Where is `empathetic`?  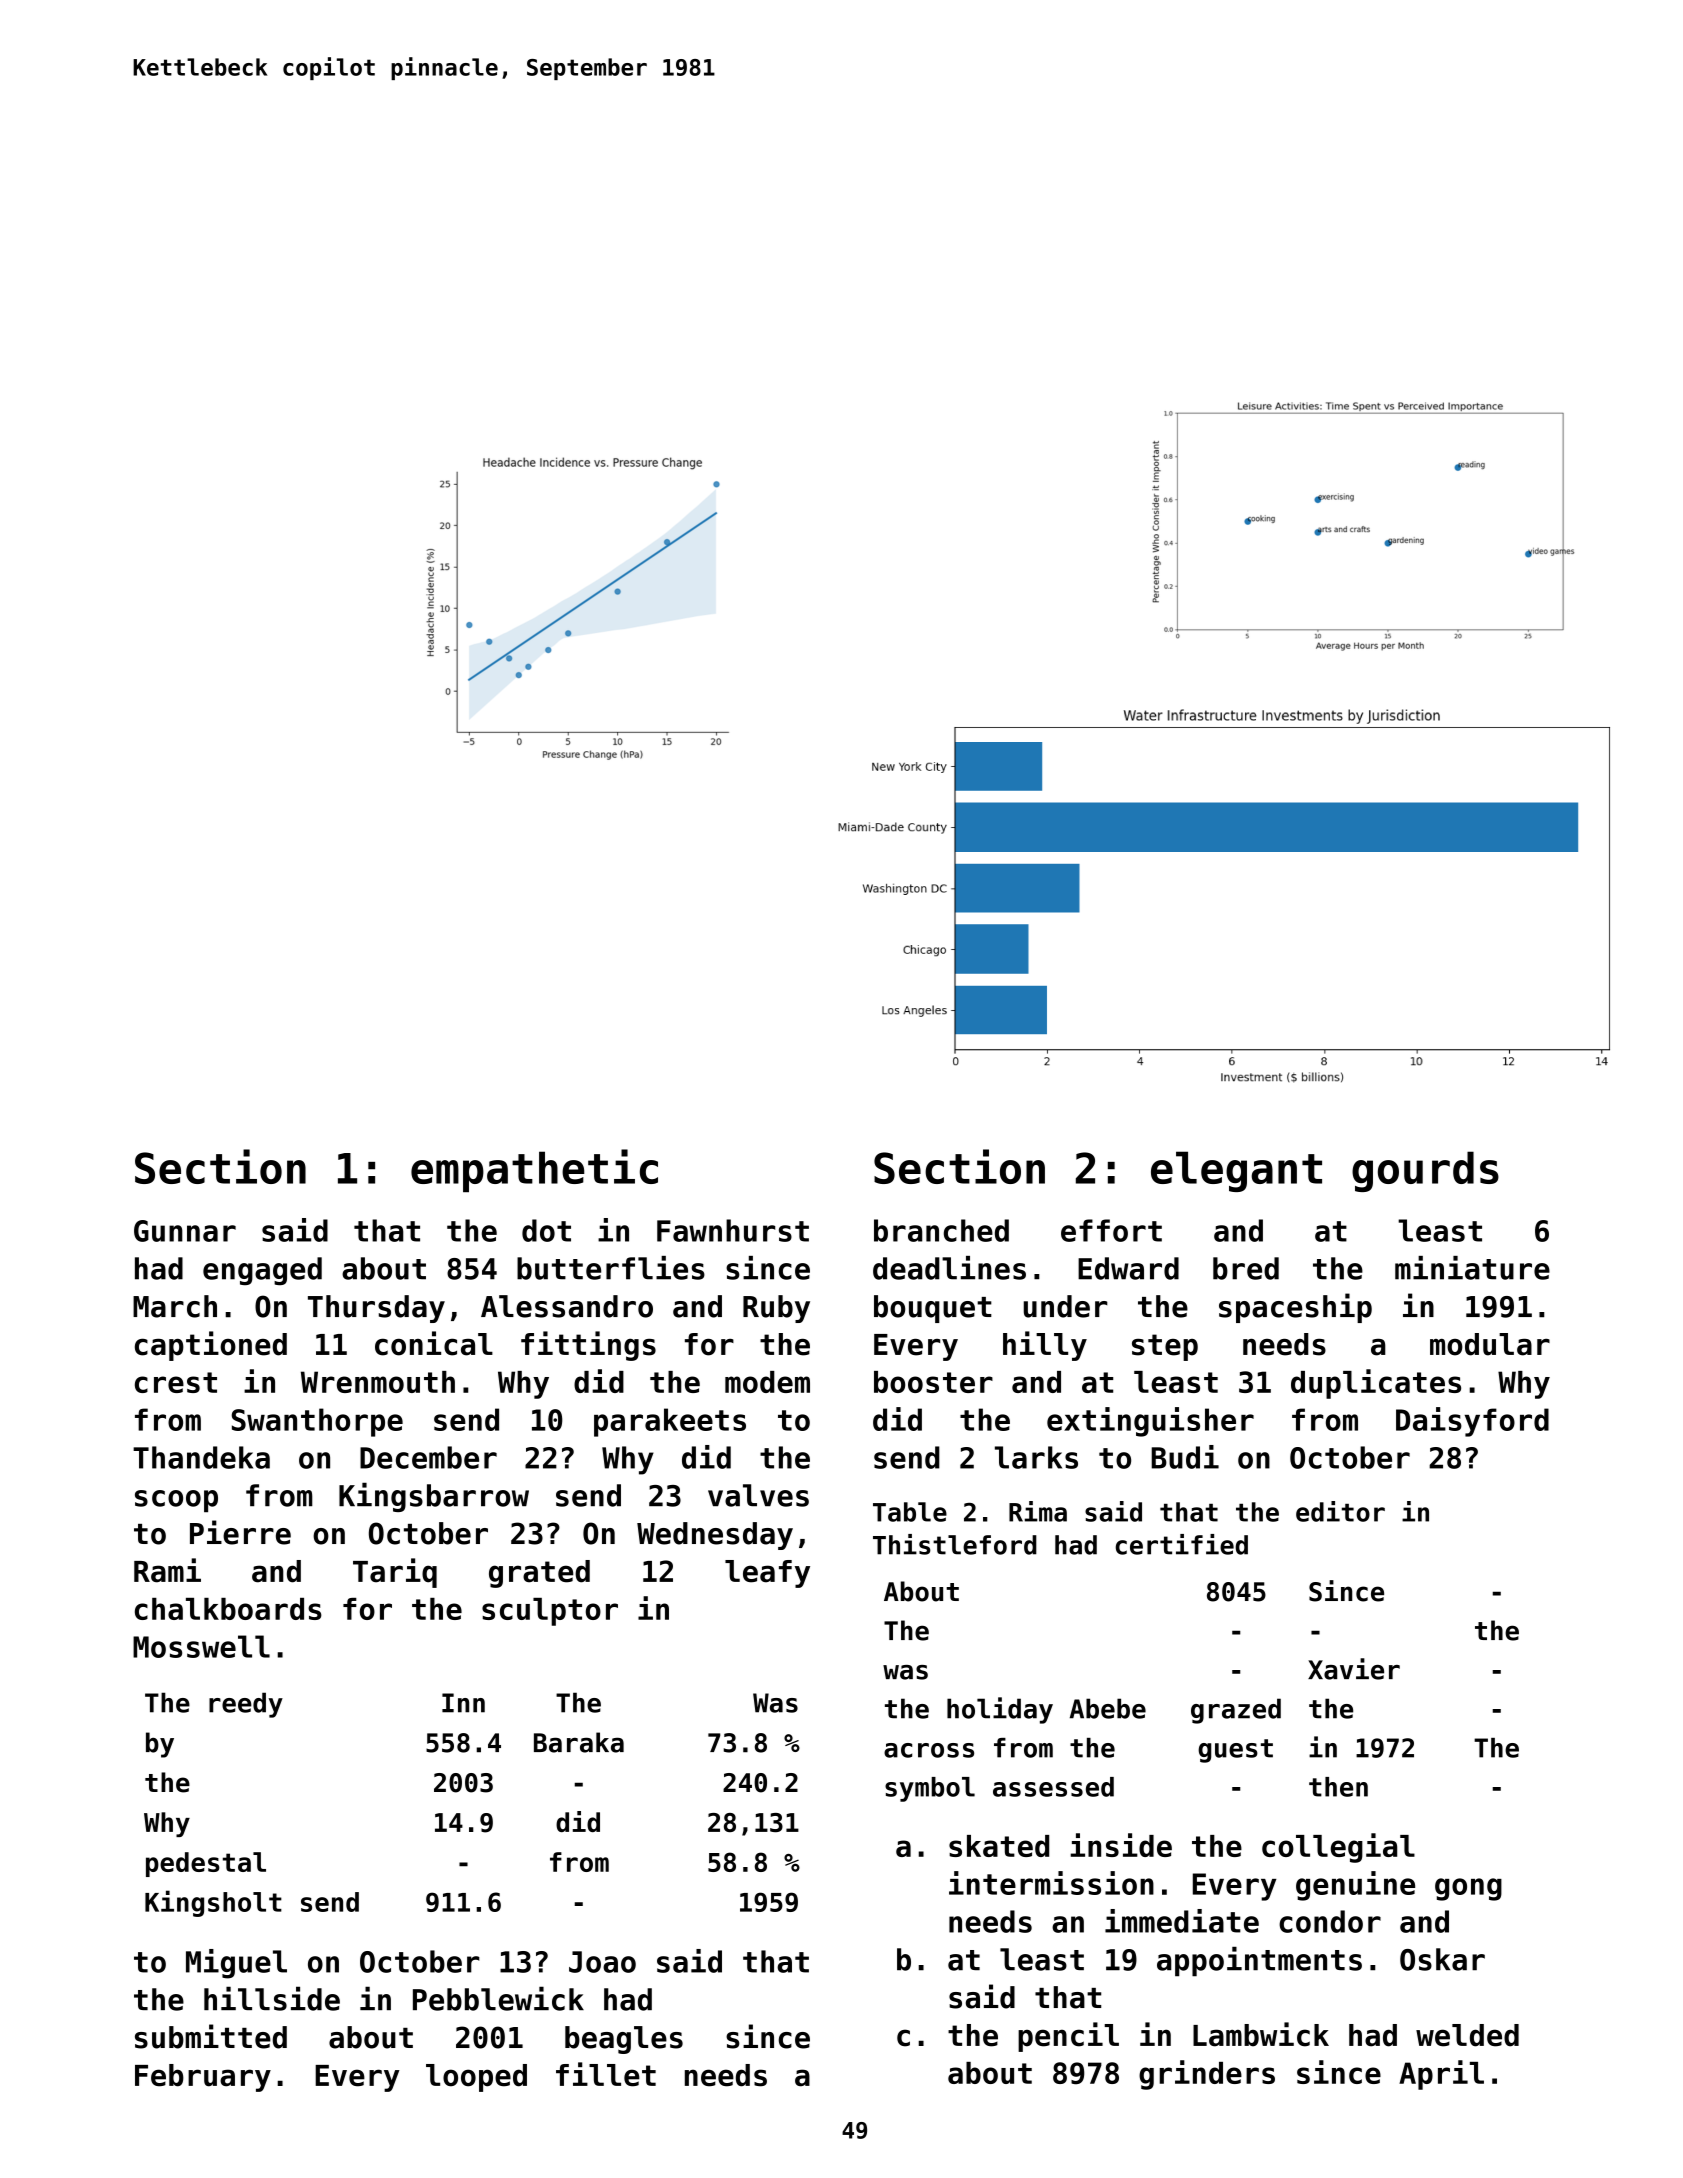 empathetic is located at coordinates (534, 1170).
